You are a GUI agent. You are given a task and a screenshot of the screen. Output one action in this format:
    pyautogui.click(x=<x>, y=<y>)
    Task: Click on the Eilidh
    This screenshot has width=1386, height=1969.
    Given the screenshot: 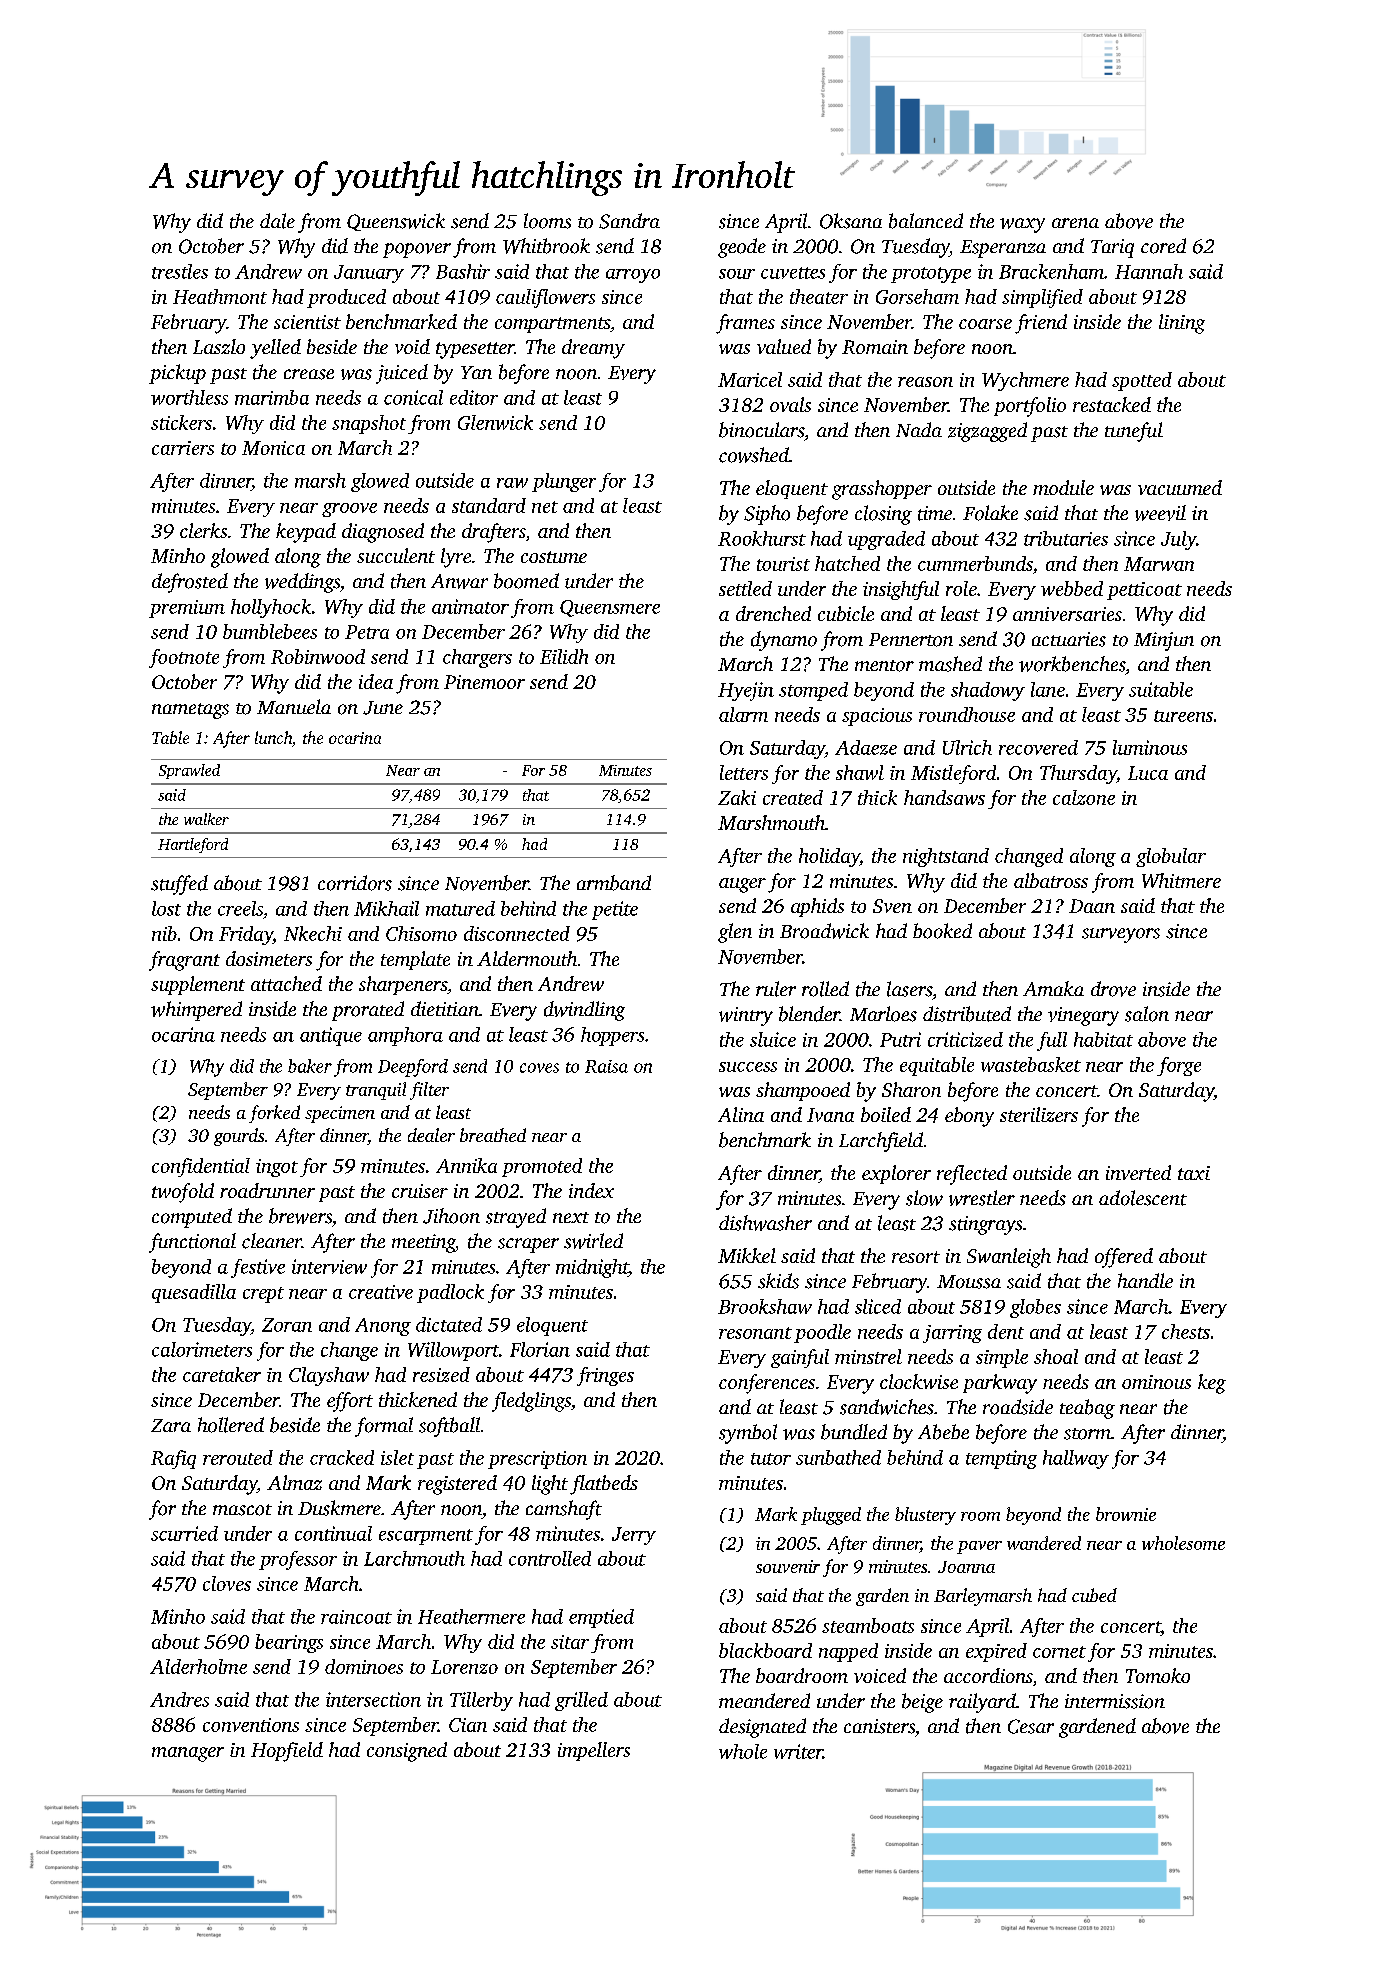 What is the action you would take?
    pyautogui.click(x=564, y=656)
